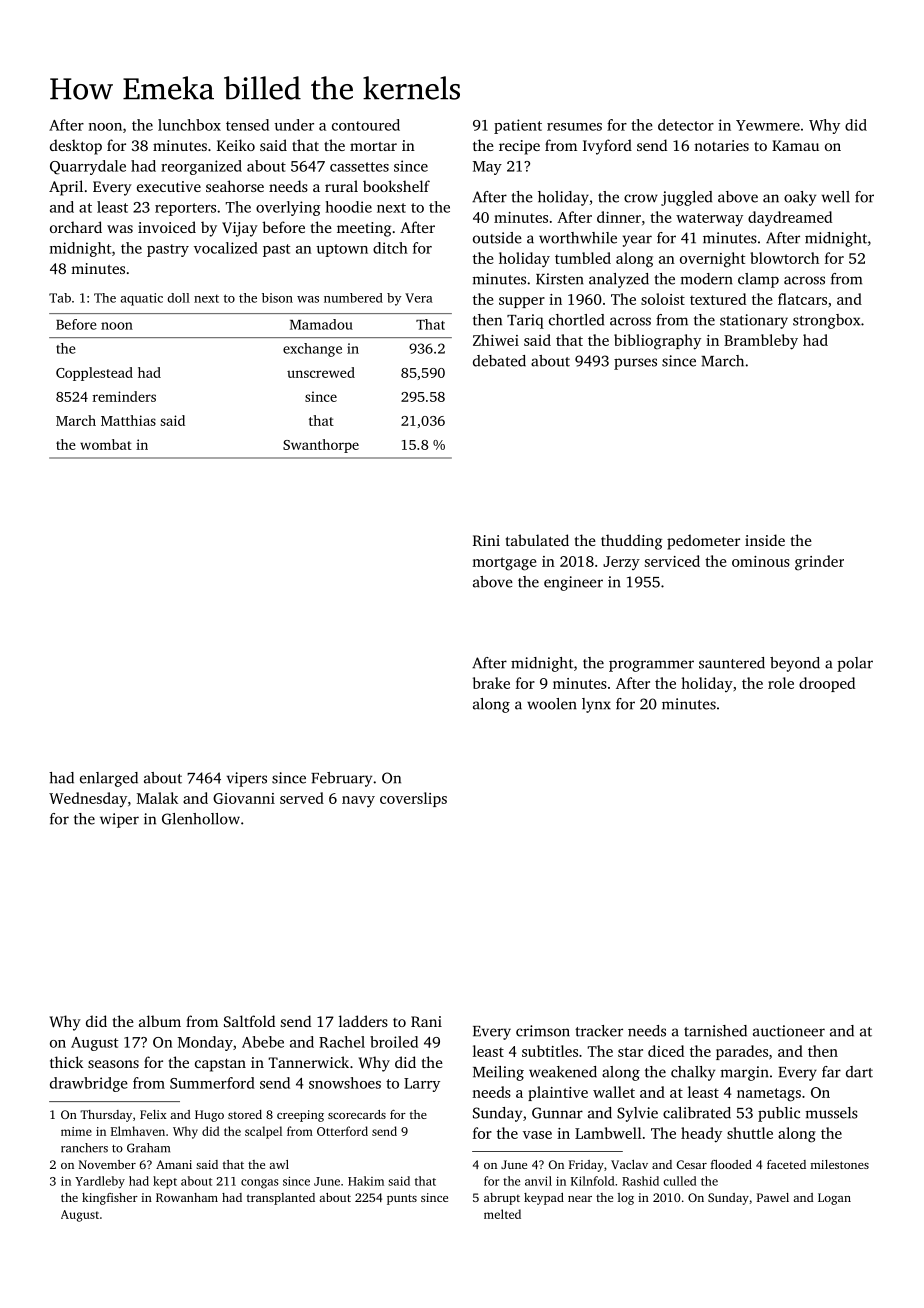 This page has height=1308, width=924. What do you see at coordinates (781, 683) in the page?
I see `role` at bounding box center [781, 683].
